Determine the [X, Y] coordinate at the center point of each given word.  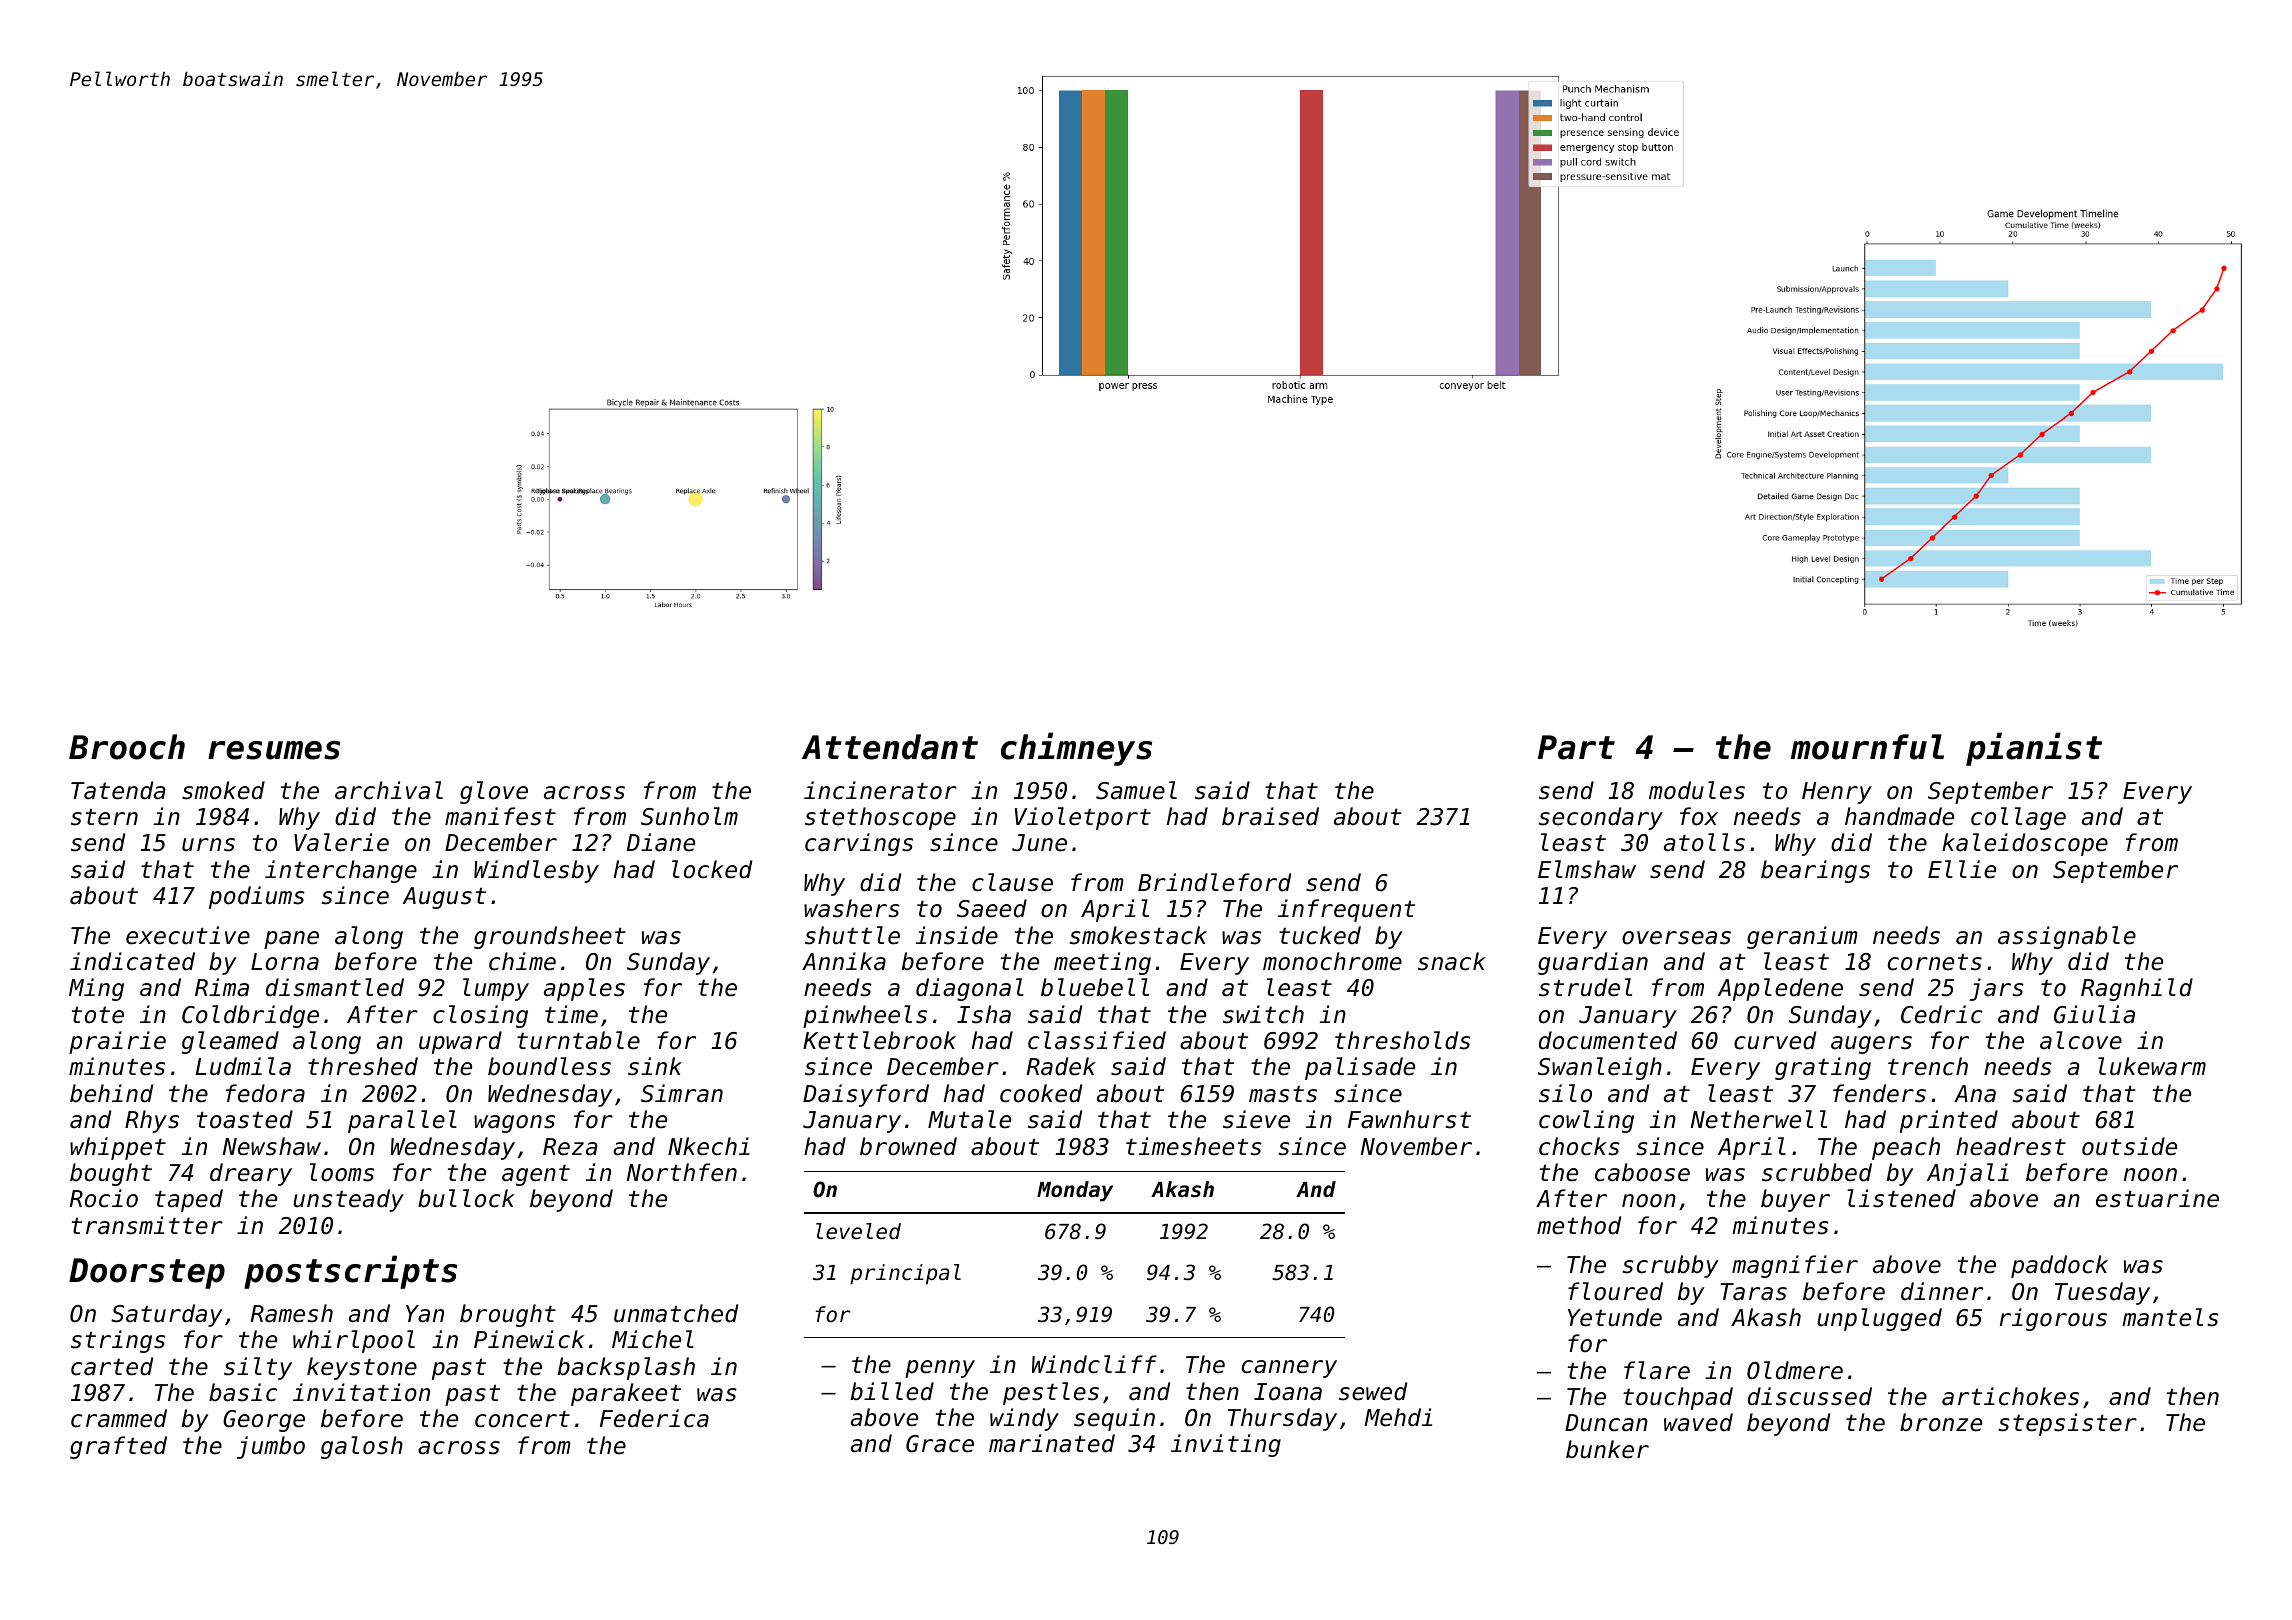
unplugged [1879, 1319]
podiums [257, 897]
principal [905, 1274]
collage [2018, 818]
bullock [466, 1198]
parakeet [626, 1394]
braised [1270, 816]
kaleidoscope [2025, 844]
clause [1012, 882]
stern [104, 817]
